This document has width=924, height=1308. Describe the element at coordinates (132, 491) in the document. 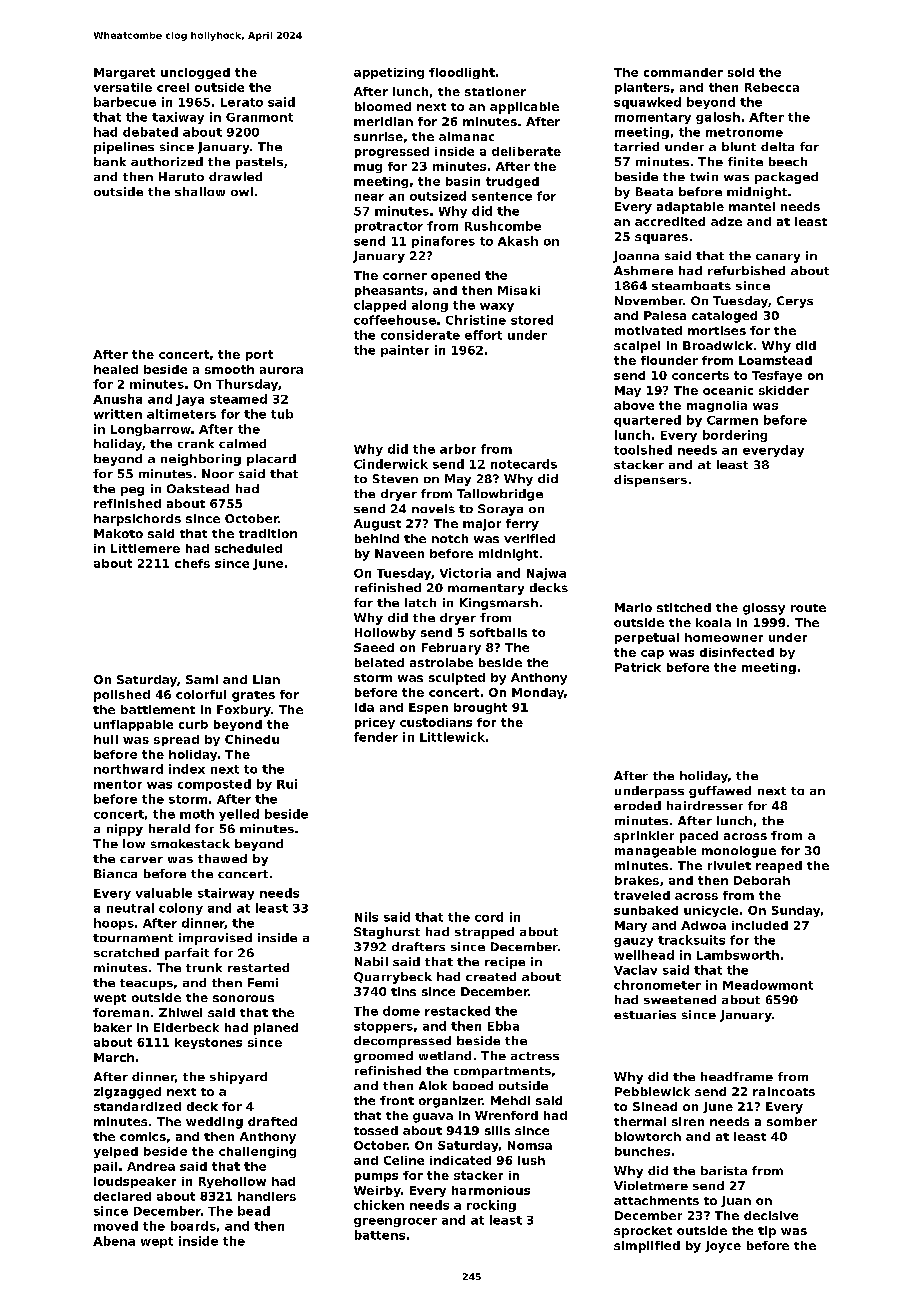

I see `peg` at that location.
